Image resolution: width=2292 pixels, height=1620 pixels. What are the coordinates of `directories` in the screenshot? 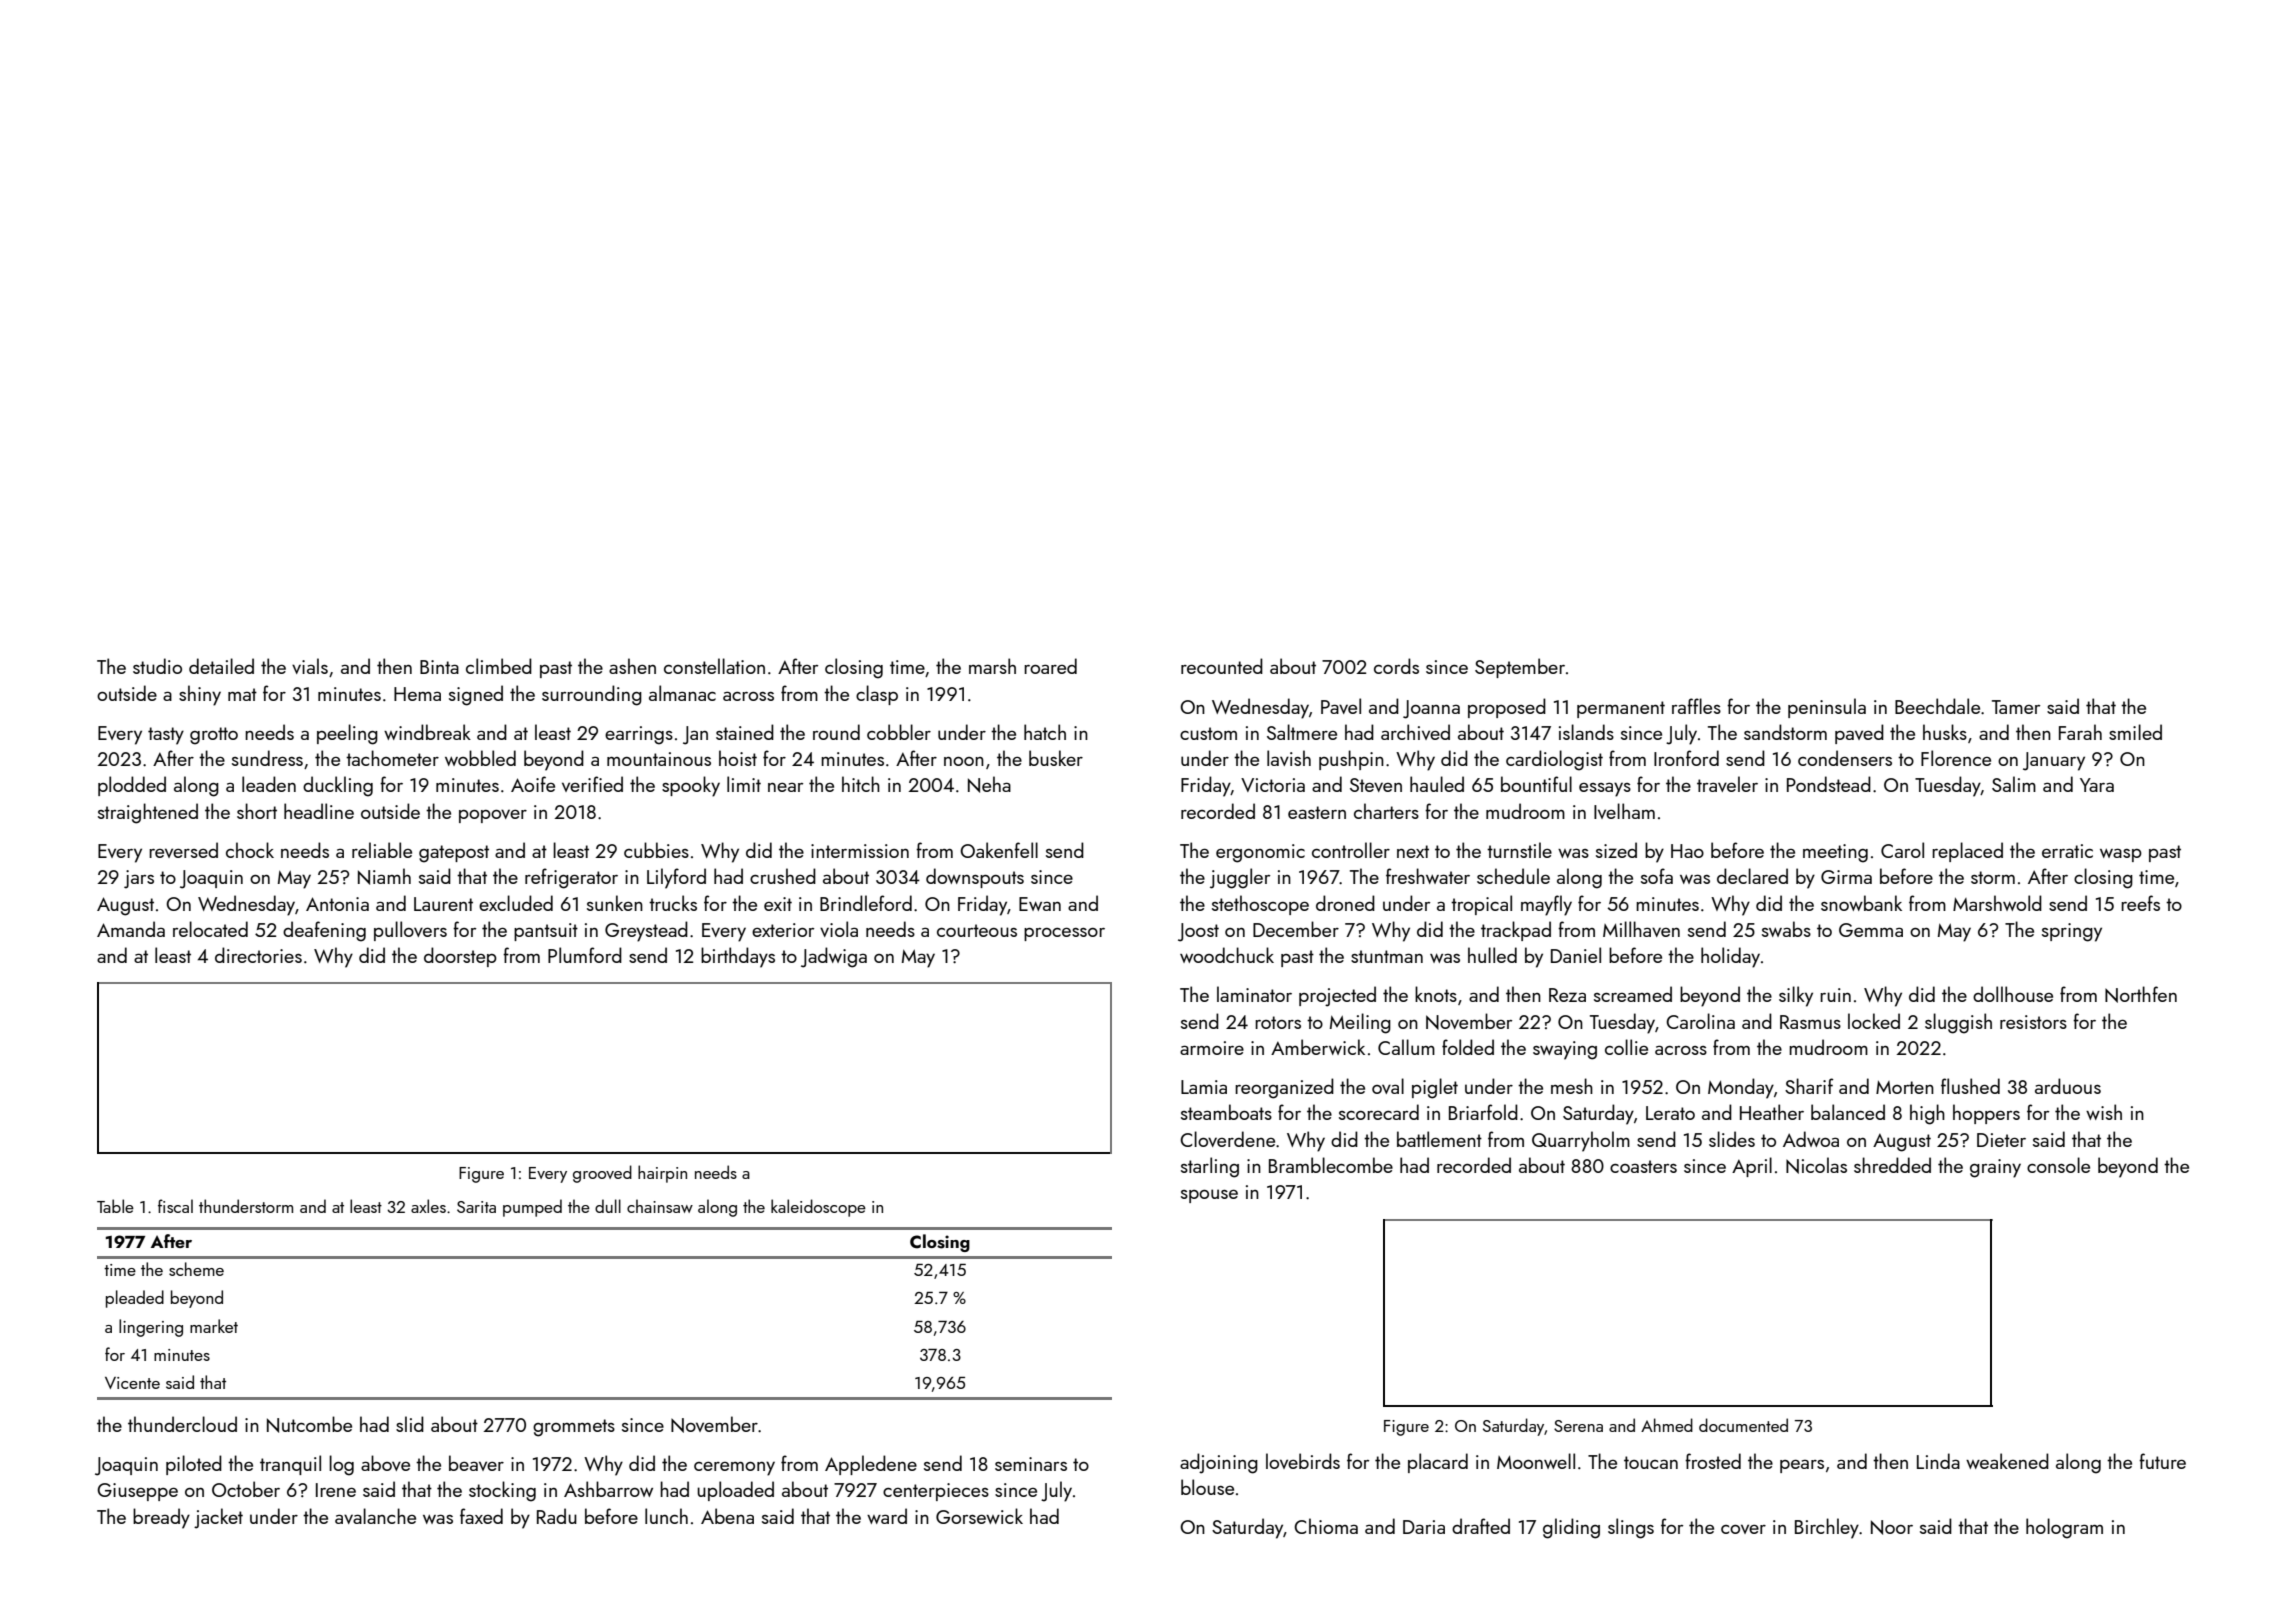 It's located at (258, 955).
